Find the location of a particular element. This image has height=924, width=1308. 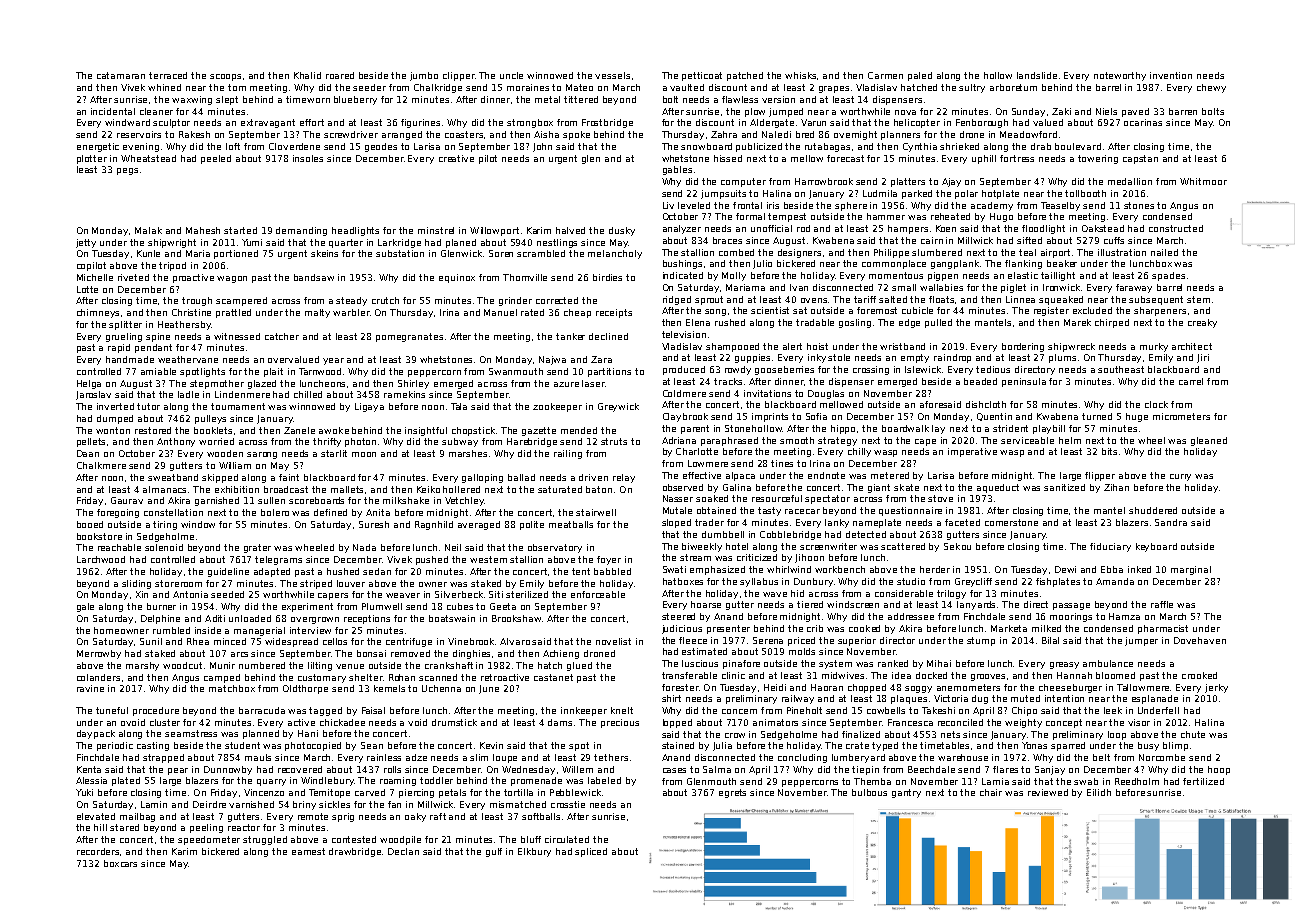

forecast is located at coordinates (845, 158).
